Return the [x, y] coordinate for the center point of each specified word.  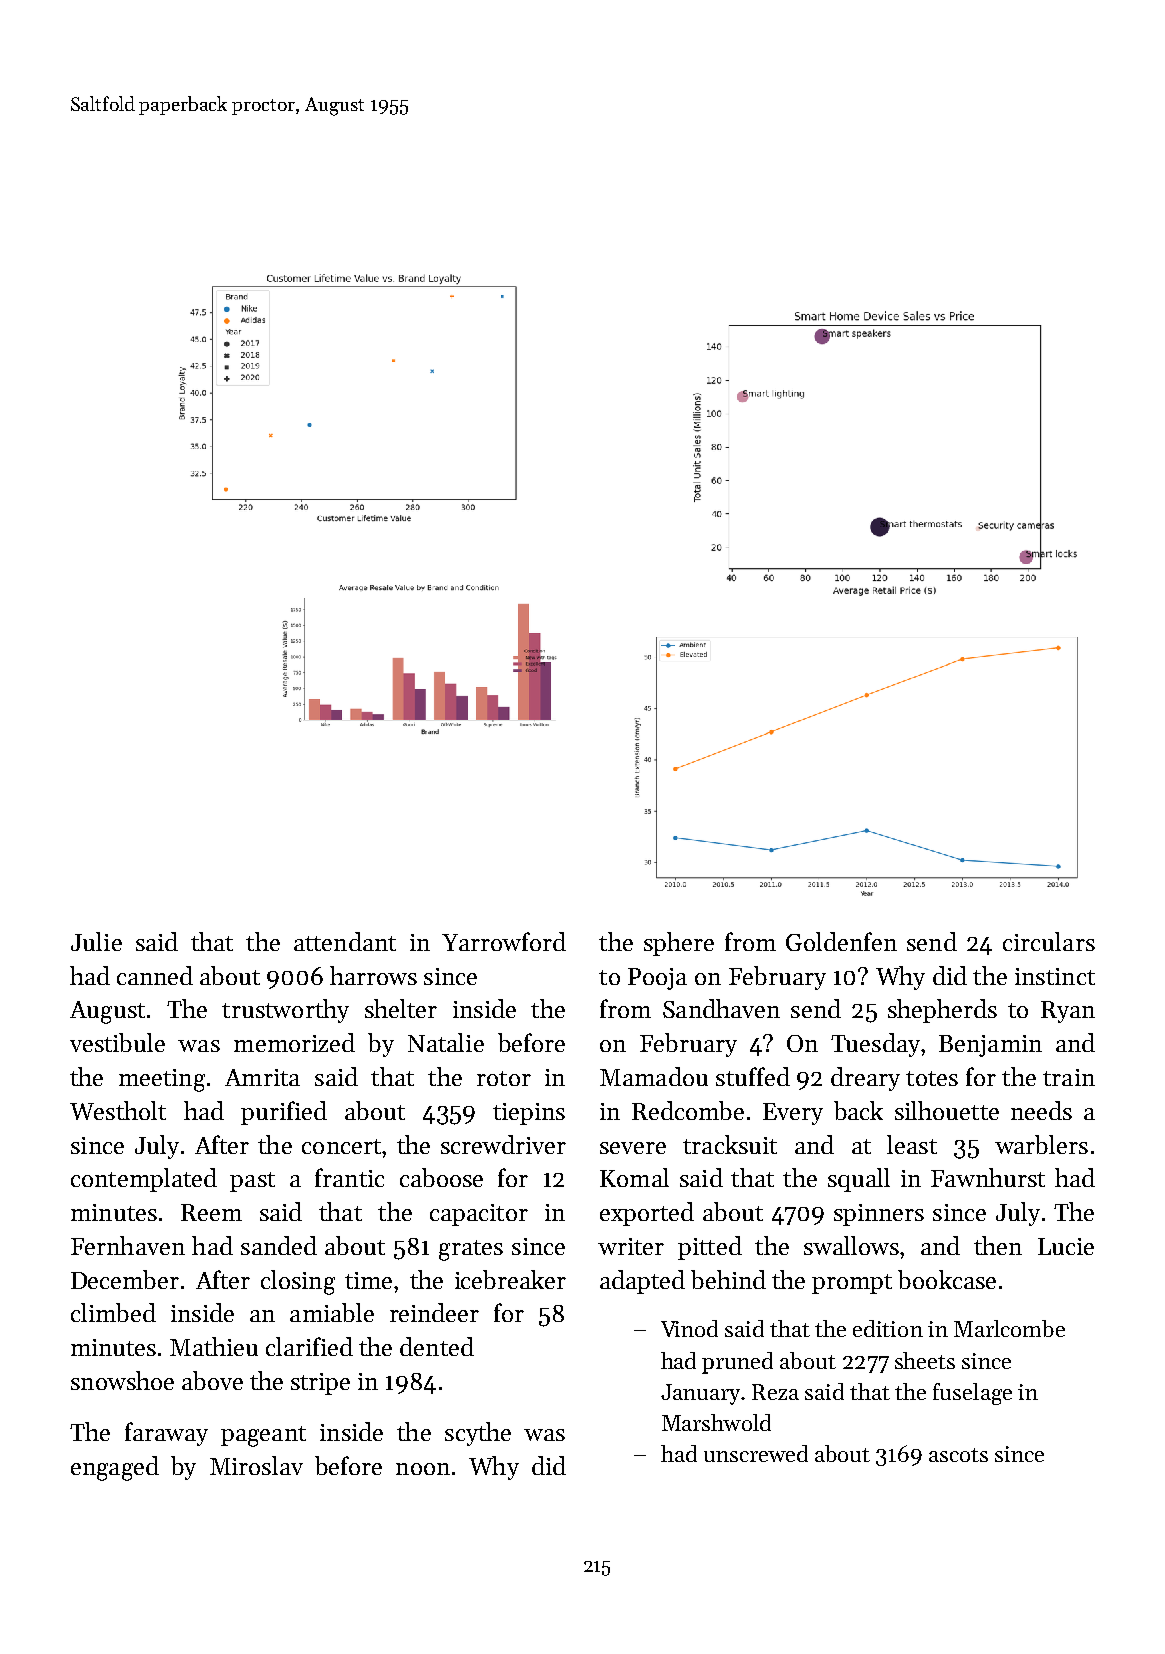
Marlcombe [1009, 1328]
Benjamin [990, 1046]
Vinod [689, 1328]
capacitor [479, 1215]
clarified [309, 1346]
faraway [166, 1434]
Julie [96, 941]
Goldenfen [841, 941]
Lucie [1066, 1246]
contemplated [144, 1180]
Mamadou [654, 1076]
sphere [679, 944]
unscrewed [756, 1453]
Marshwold [716, 1422]
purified [284, 1113]
